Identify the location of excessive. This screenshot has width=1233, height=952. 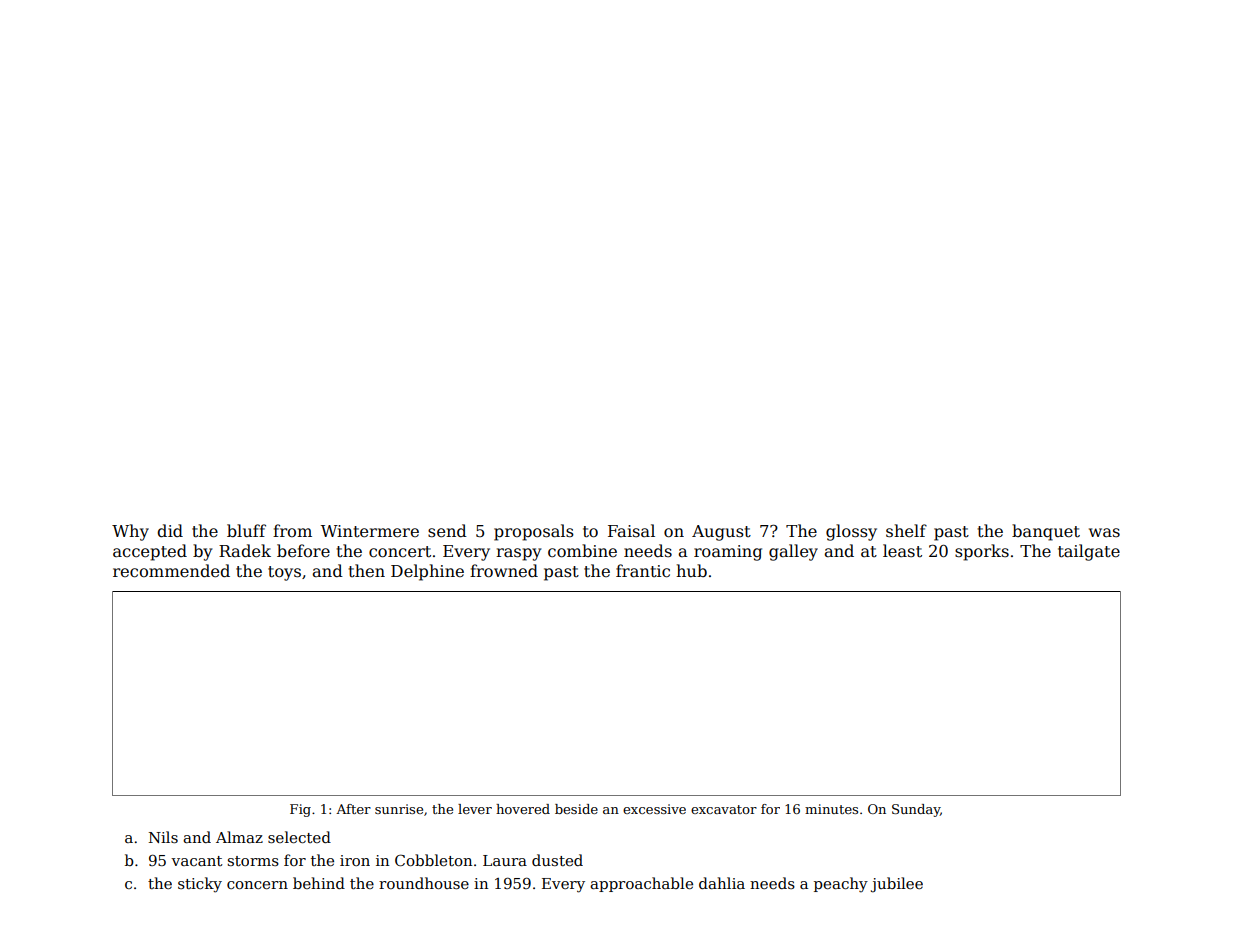
(654, 809).
